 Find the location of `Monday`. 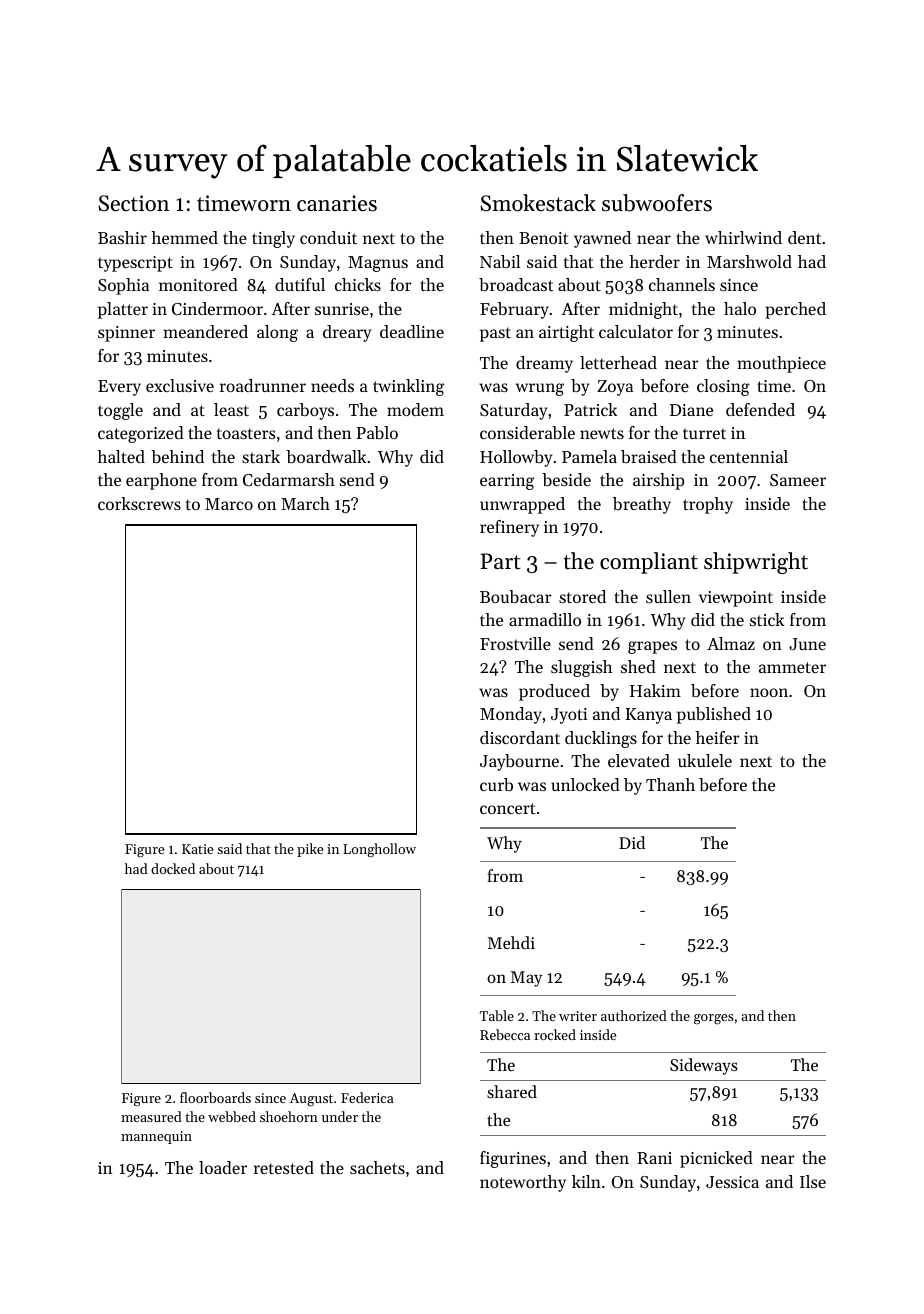

Monday is located at coordinates (511, 715).
